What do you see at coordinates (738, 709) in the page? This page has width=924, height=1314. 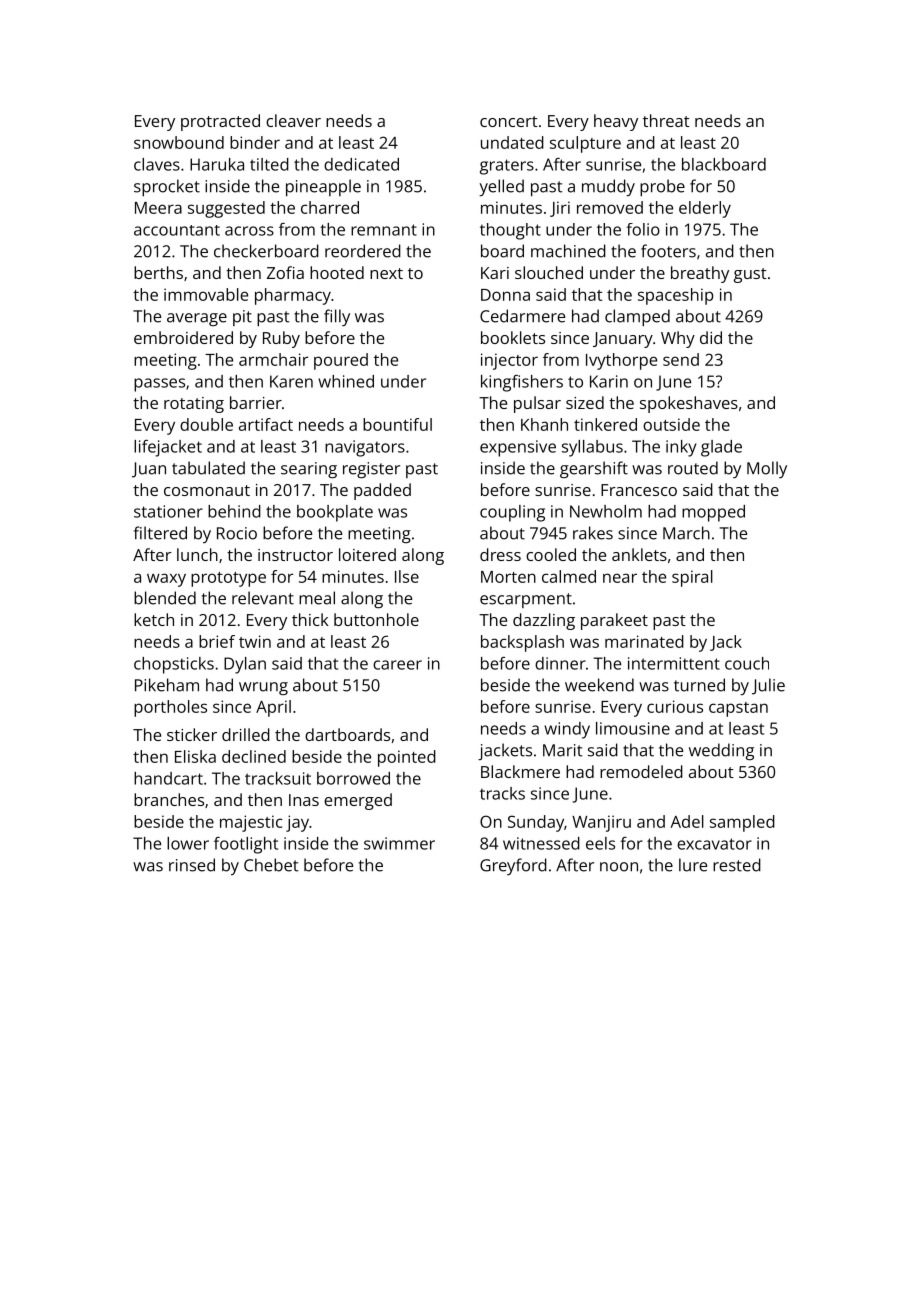 I see `capstan` at bounding box center [738, 709].
